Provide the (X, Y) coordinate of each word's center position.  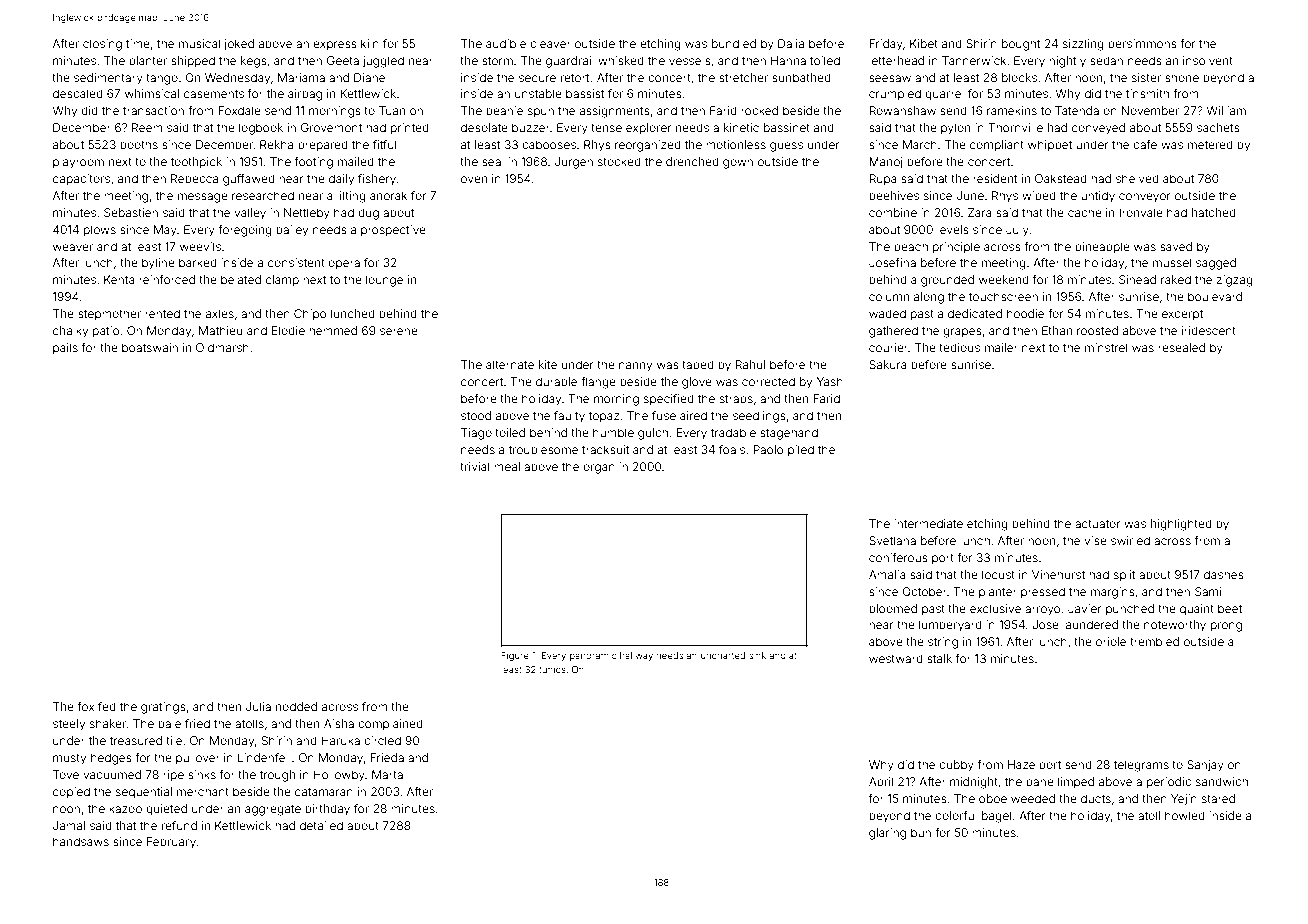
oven (474, 179)
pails (65, 349)
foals (732, 449)
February (172, 843)
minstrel (1106, 347)
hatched (1214, 212)
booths (139, 144)
